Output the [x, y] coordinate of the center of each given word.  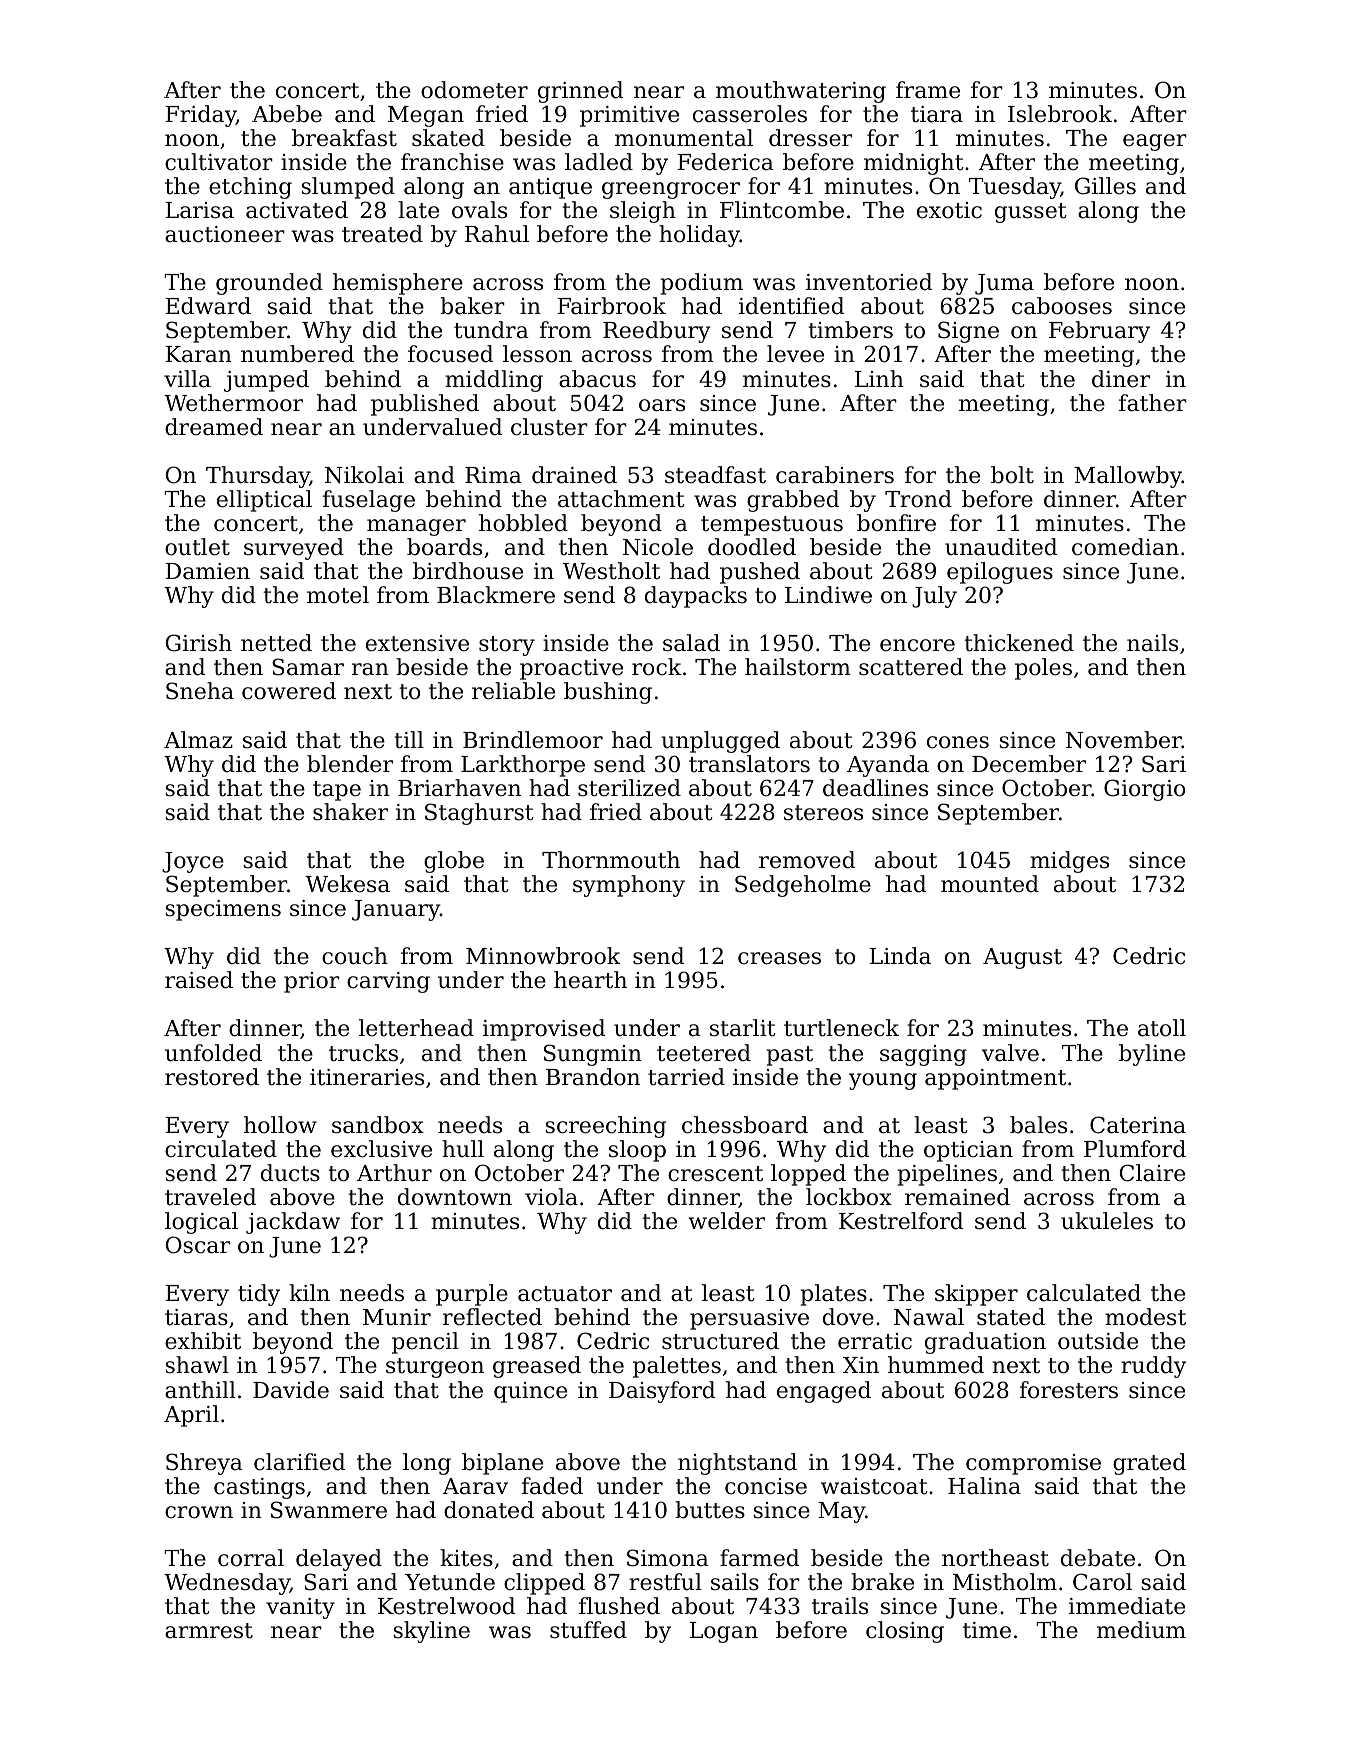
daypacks [696, 597]
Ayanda [888, 766]
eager [1155, 142]
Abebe [287, 114]
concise [766, 1486]
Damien [207, 571]
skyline [431, 1632]
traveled [210, 1197]
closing [905, 1632]
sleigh [643, 212]
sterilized [629, 788]
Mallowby [1128, 477]
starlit [743, 1028]
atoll [1162, 1028]
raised [199, 980]
